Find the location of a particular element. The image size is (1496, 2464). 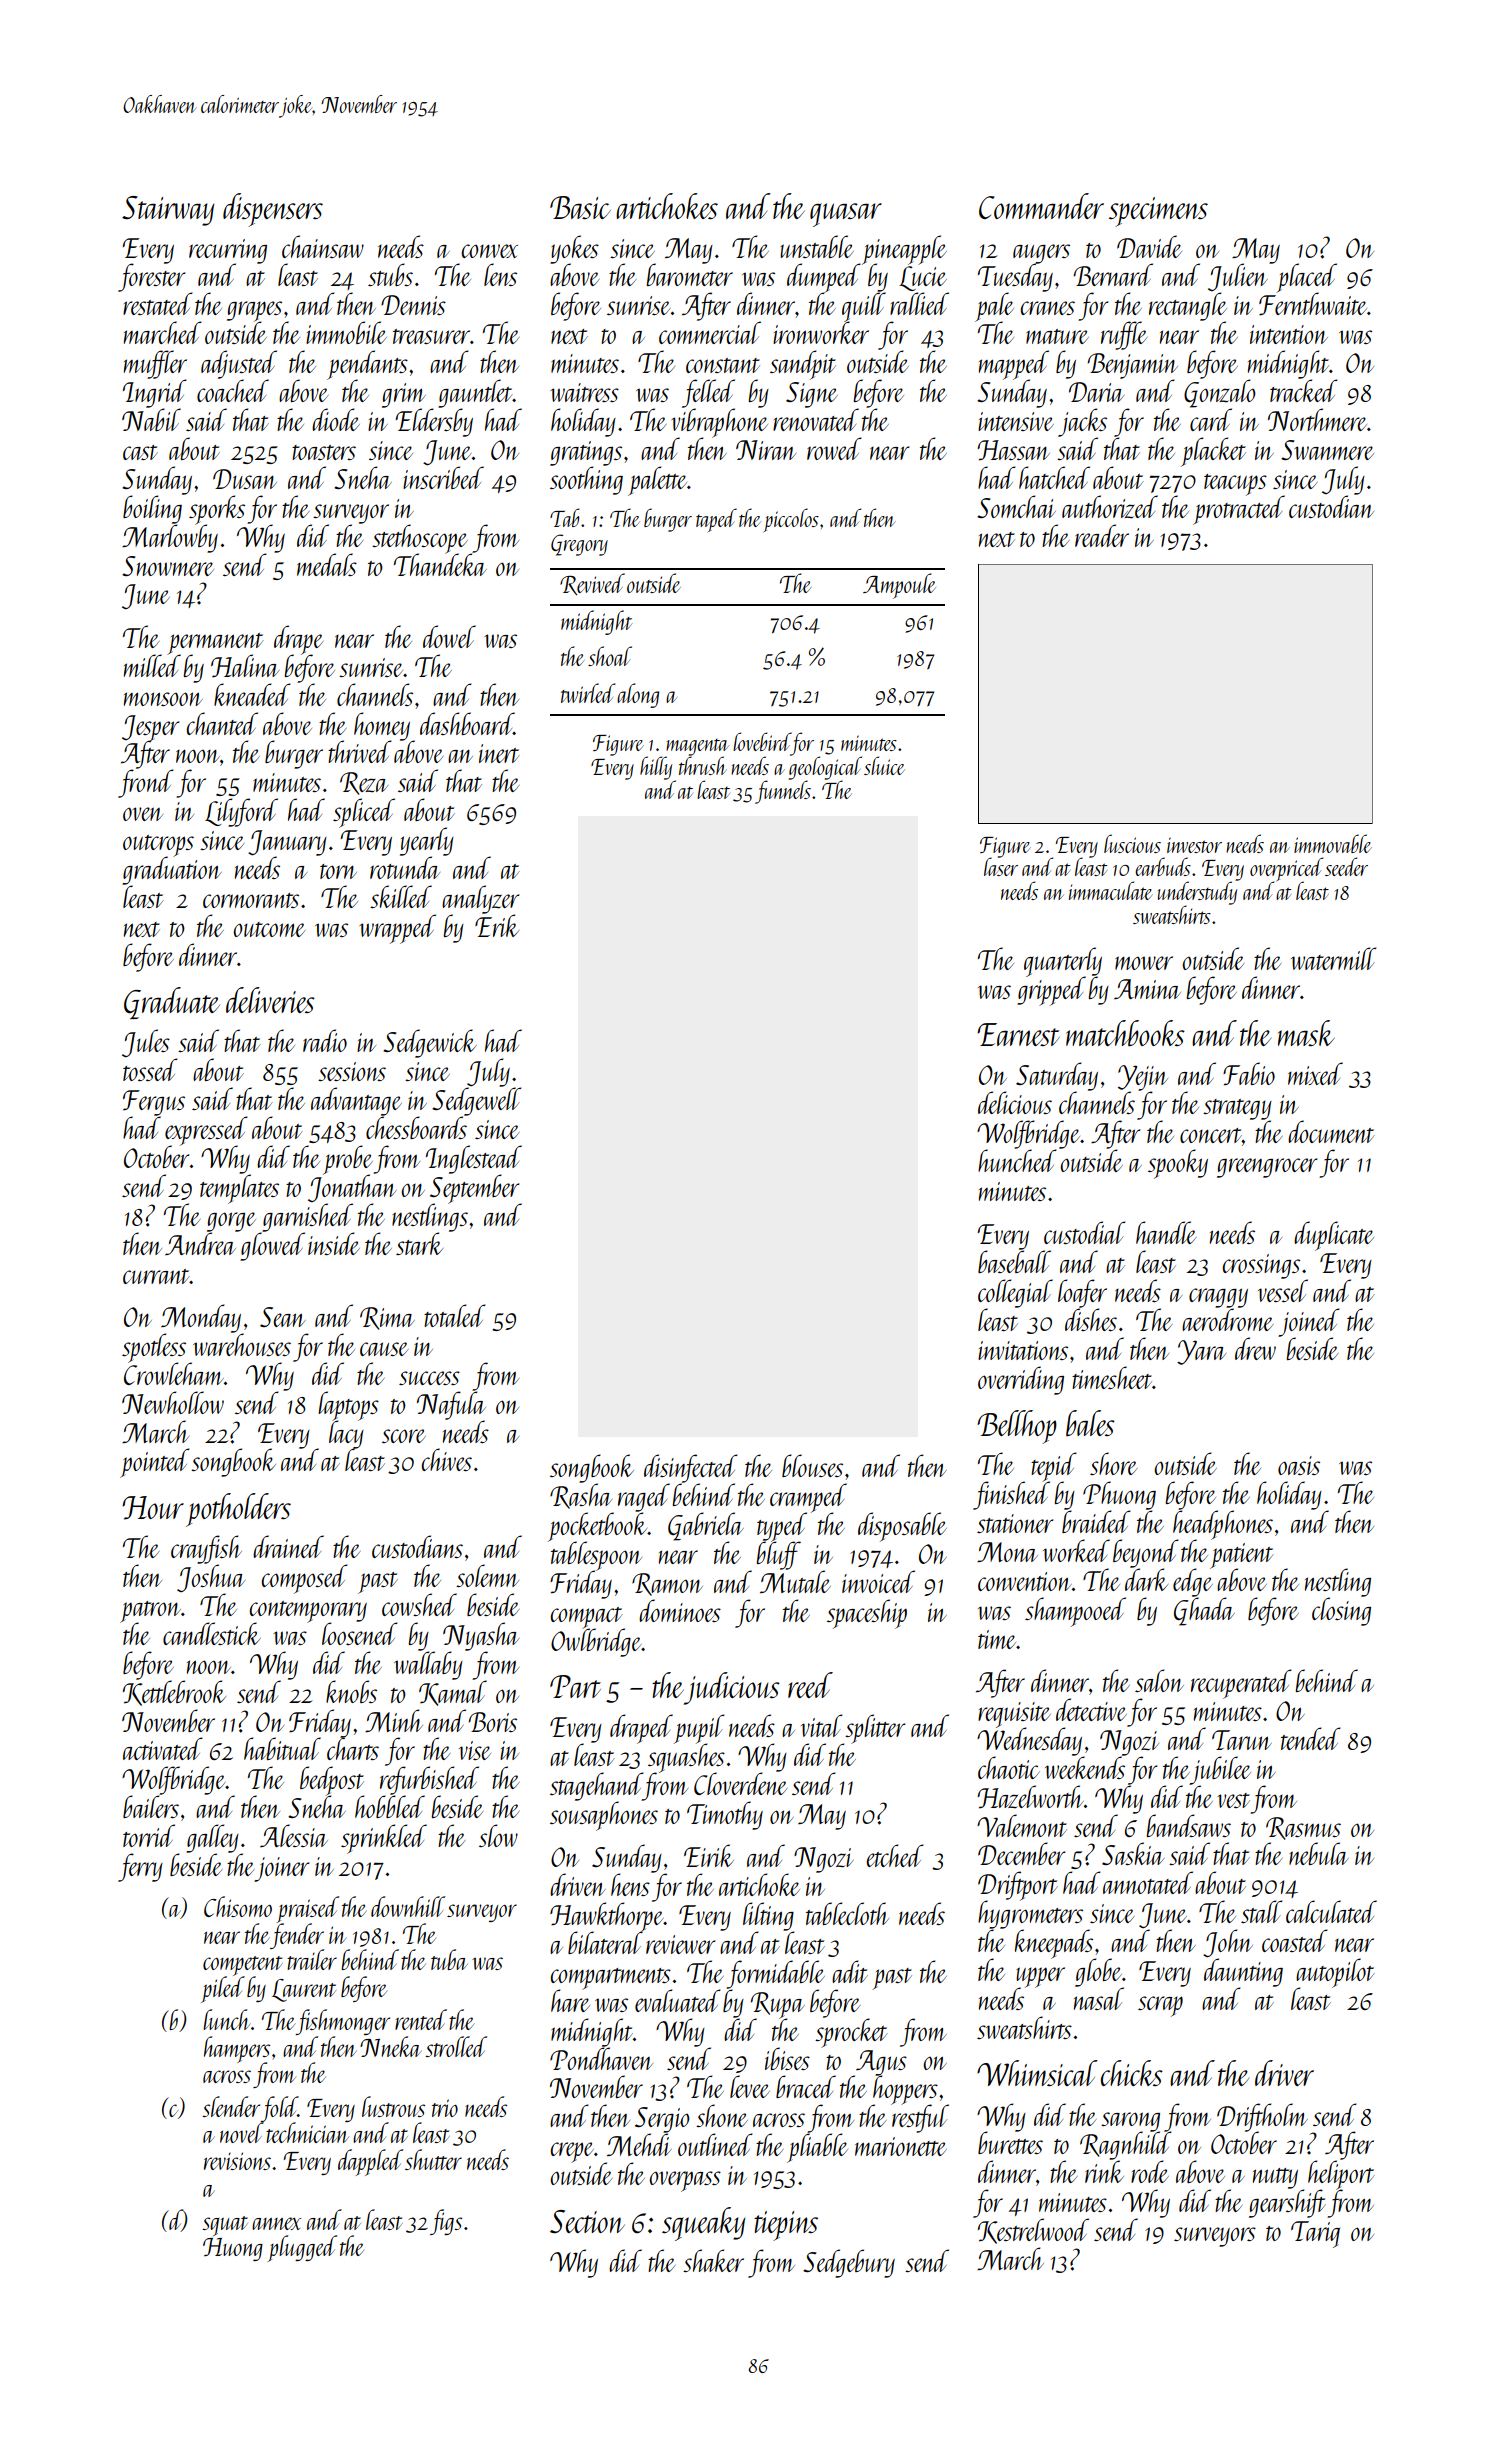

Commander is located at coordinates (1041, 206).
